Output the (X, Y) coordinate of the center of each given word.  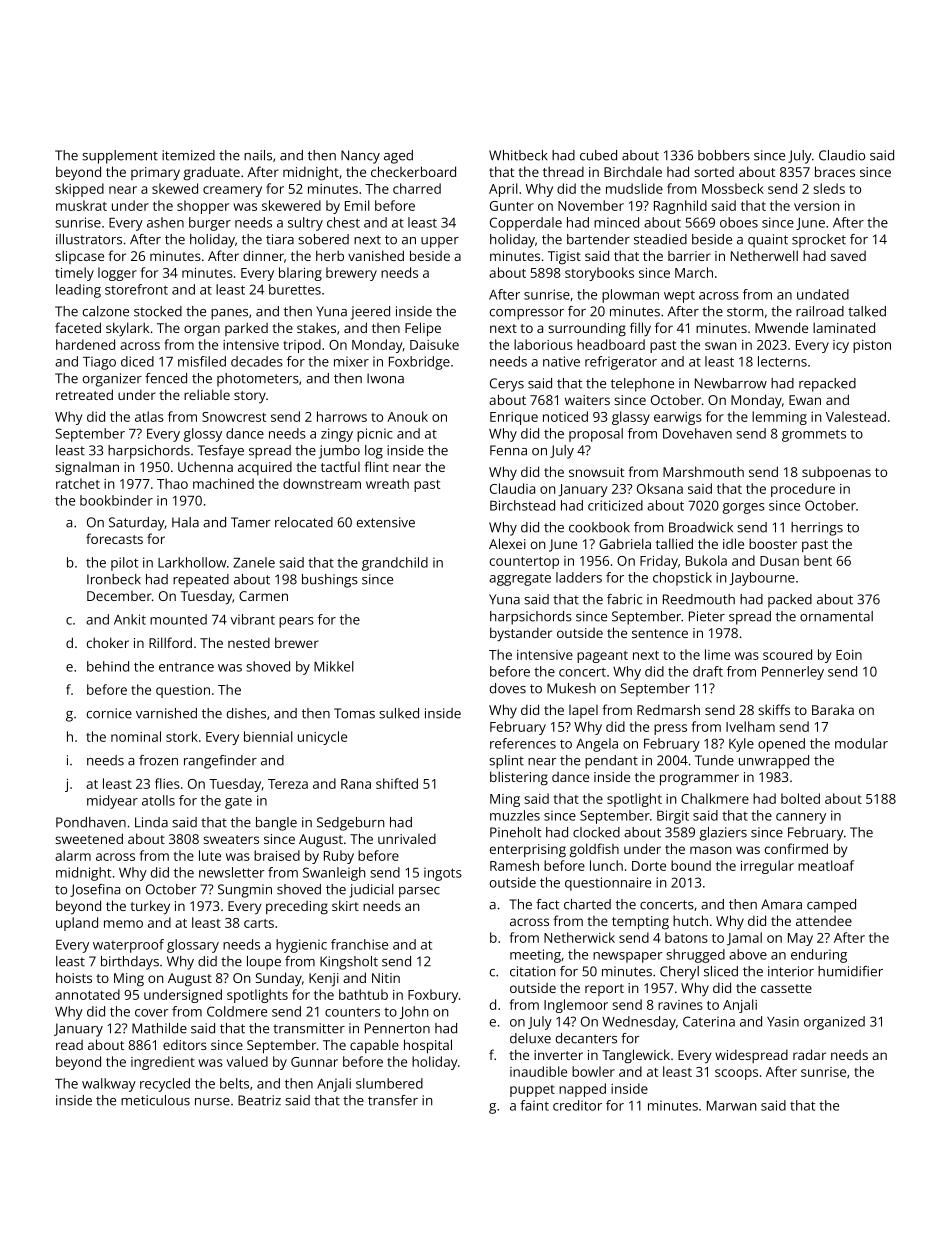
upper (440, 242)
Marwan (731, 1106)
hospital (428, 1046)
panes (229, 314)
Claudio (842, 155)
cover (152, 1013)
